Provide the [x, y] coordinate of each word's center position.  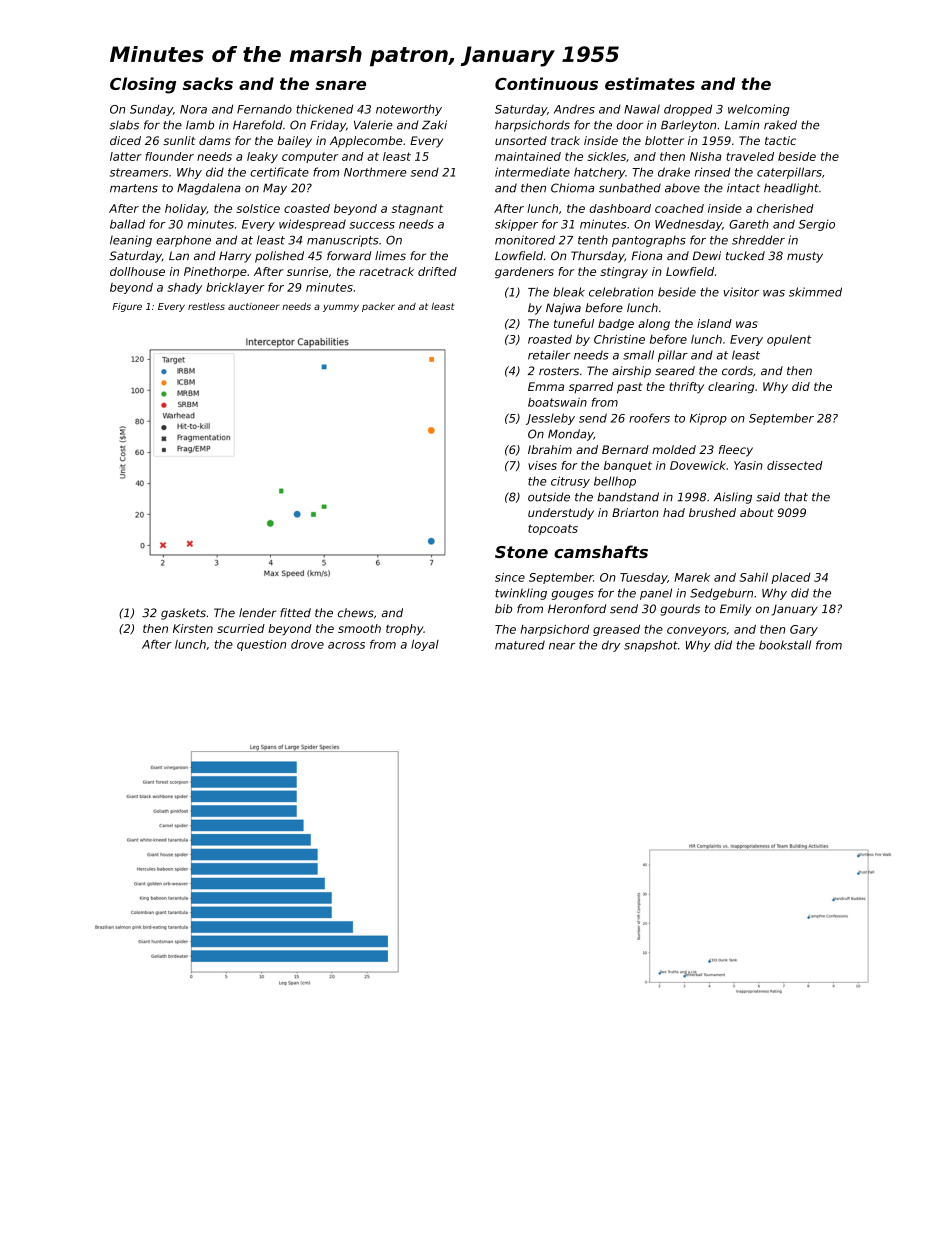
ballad [127, 224]
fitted [295, 613]
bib [503, 609]
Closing [143, 85]
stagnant [417, 209]
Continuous [546, 83]
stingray [624, 273]
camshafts [601, 551]
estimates [650, 83]
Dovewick [698, 465]
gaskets [183, 614]
